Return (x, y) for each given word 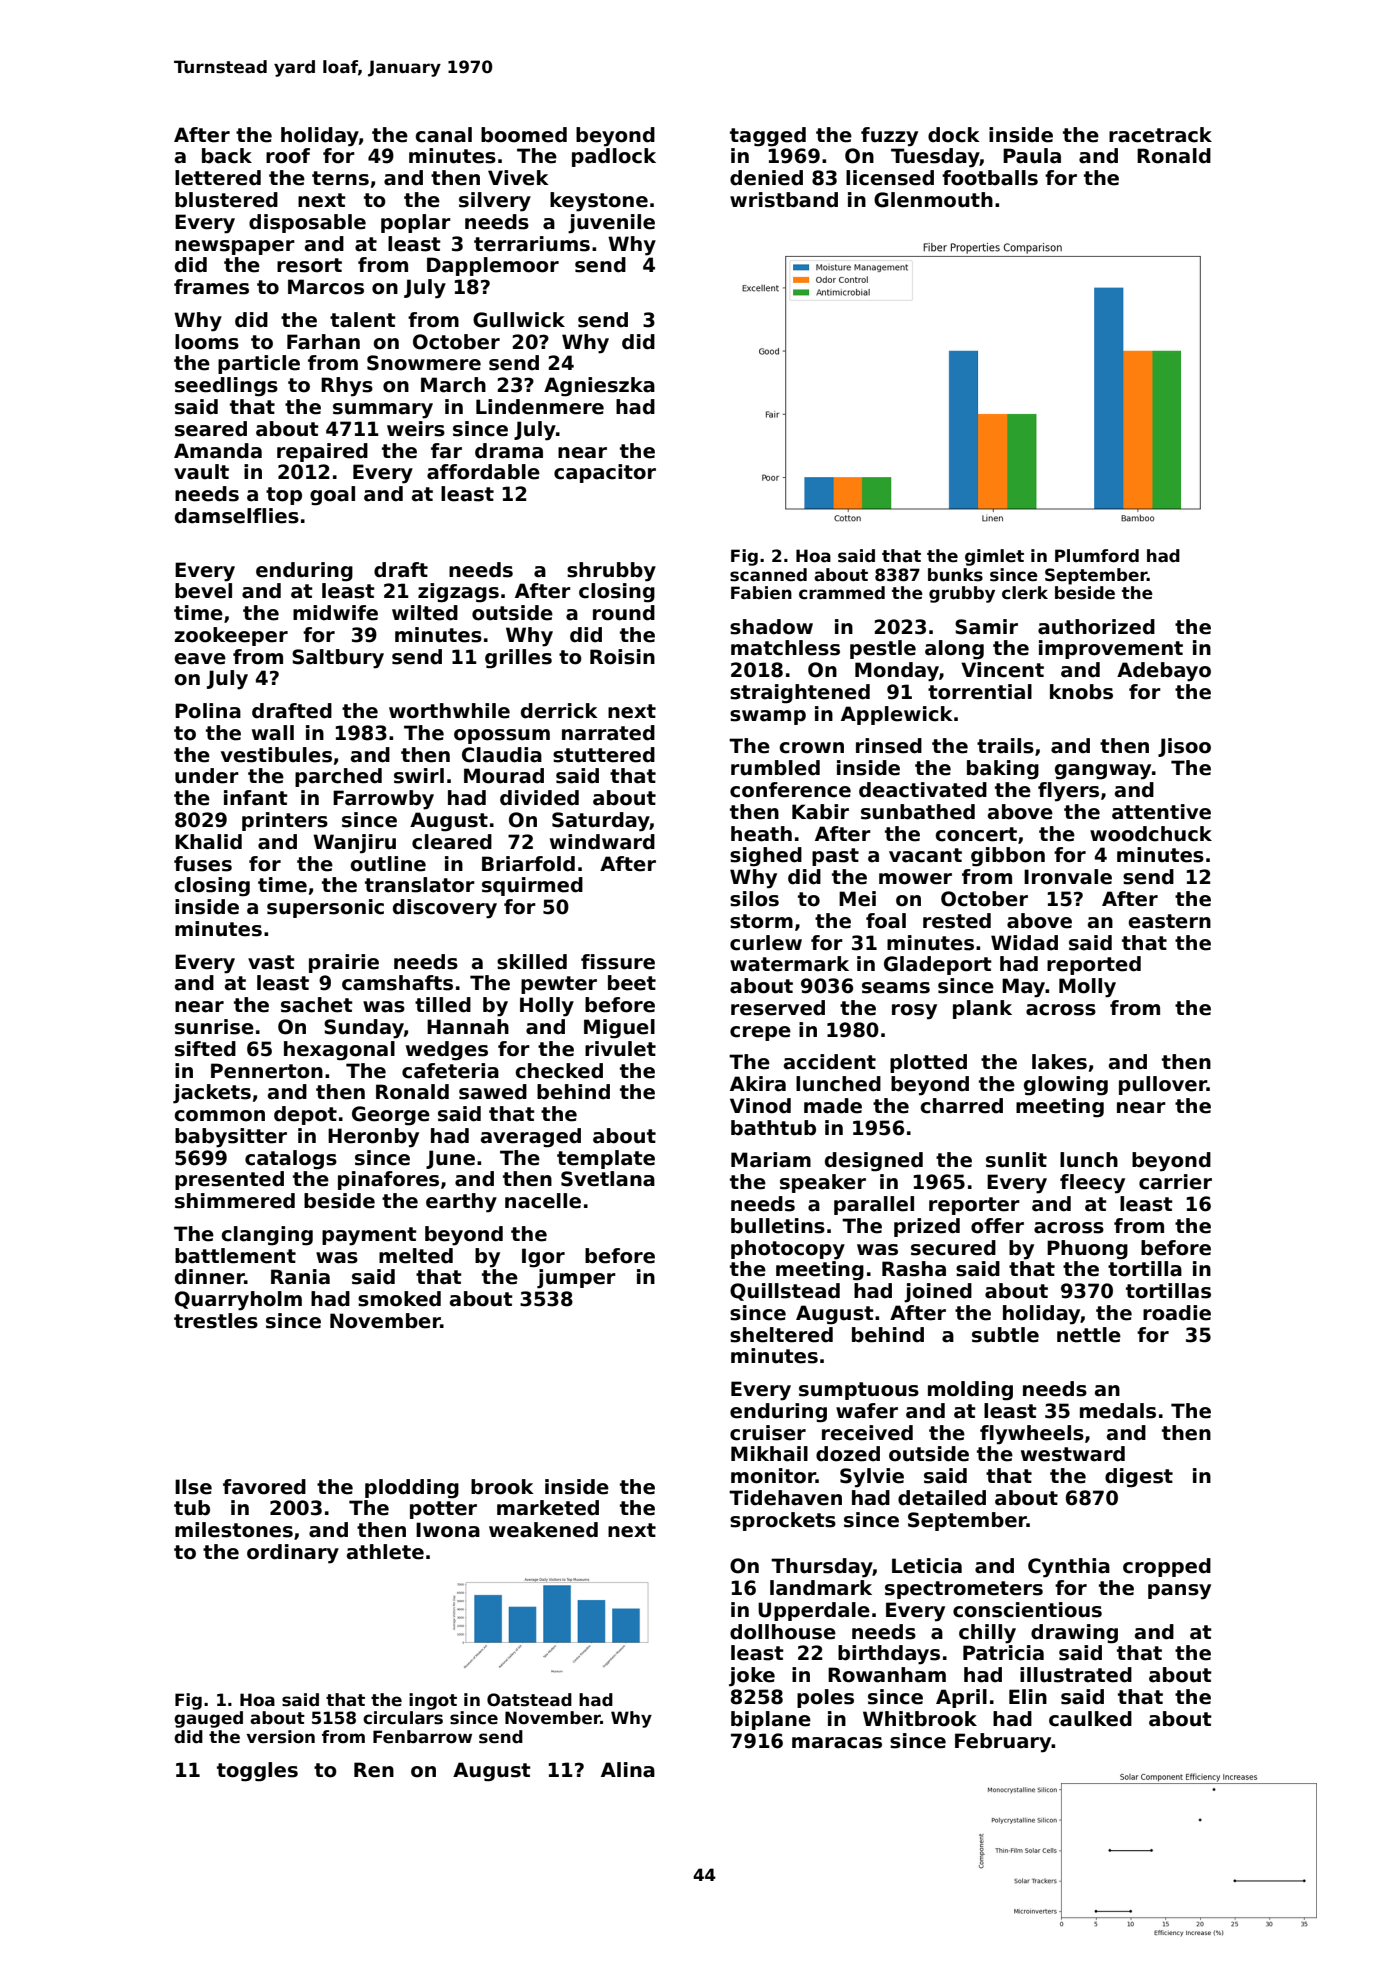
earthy (461, 1203)
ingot (433, 1701)
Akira (758, 1084)
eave (200, 659)
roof (288, 156)
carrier (1175, 1182)
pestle (883, 649)
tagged (768, 137)
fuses (203, 864)
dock (954, 135)
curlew (766, 943)
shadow (771, 627)
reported (1094, 965)
